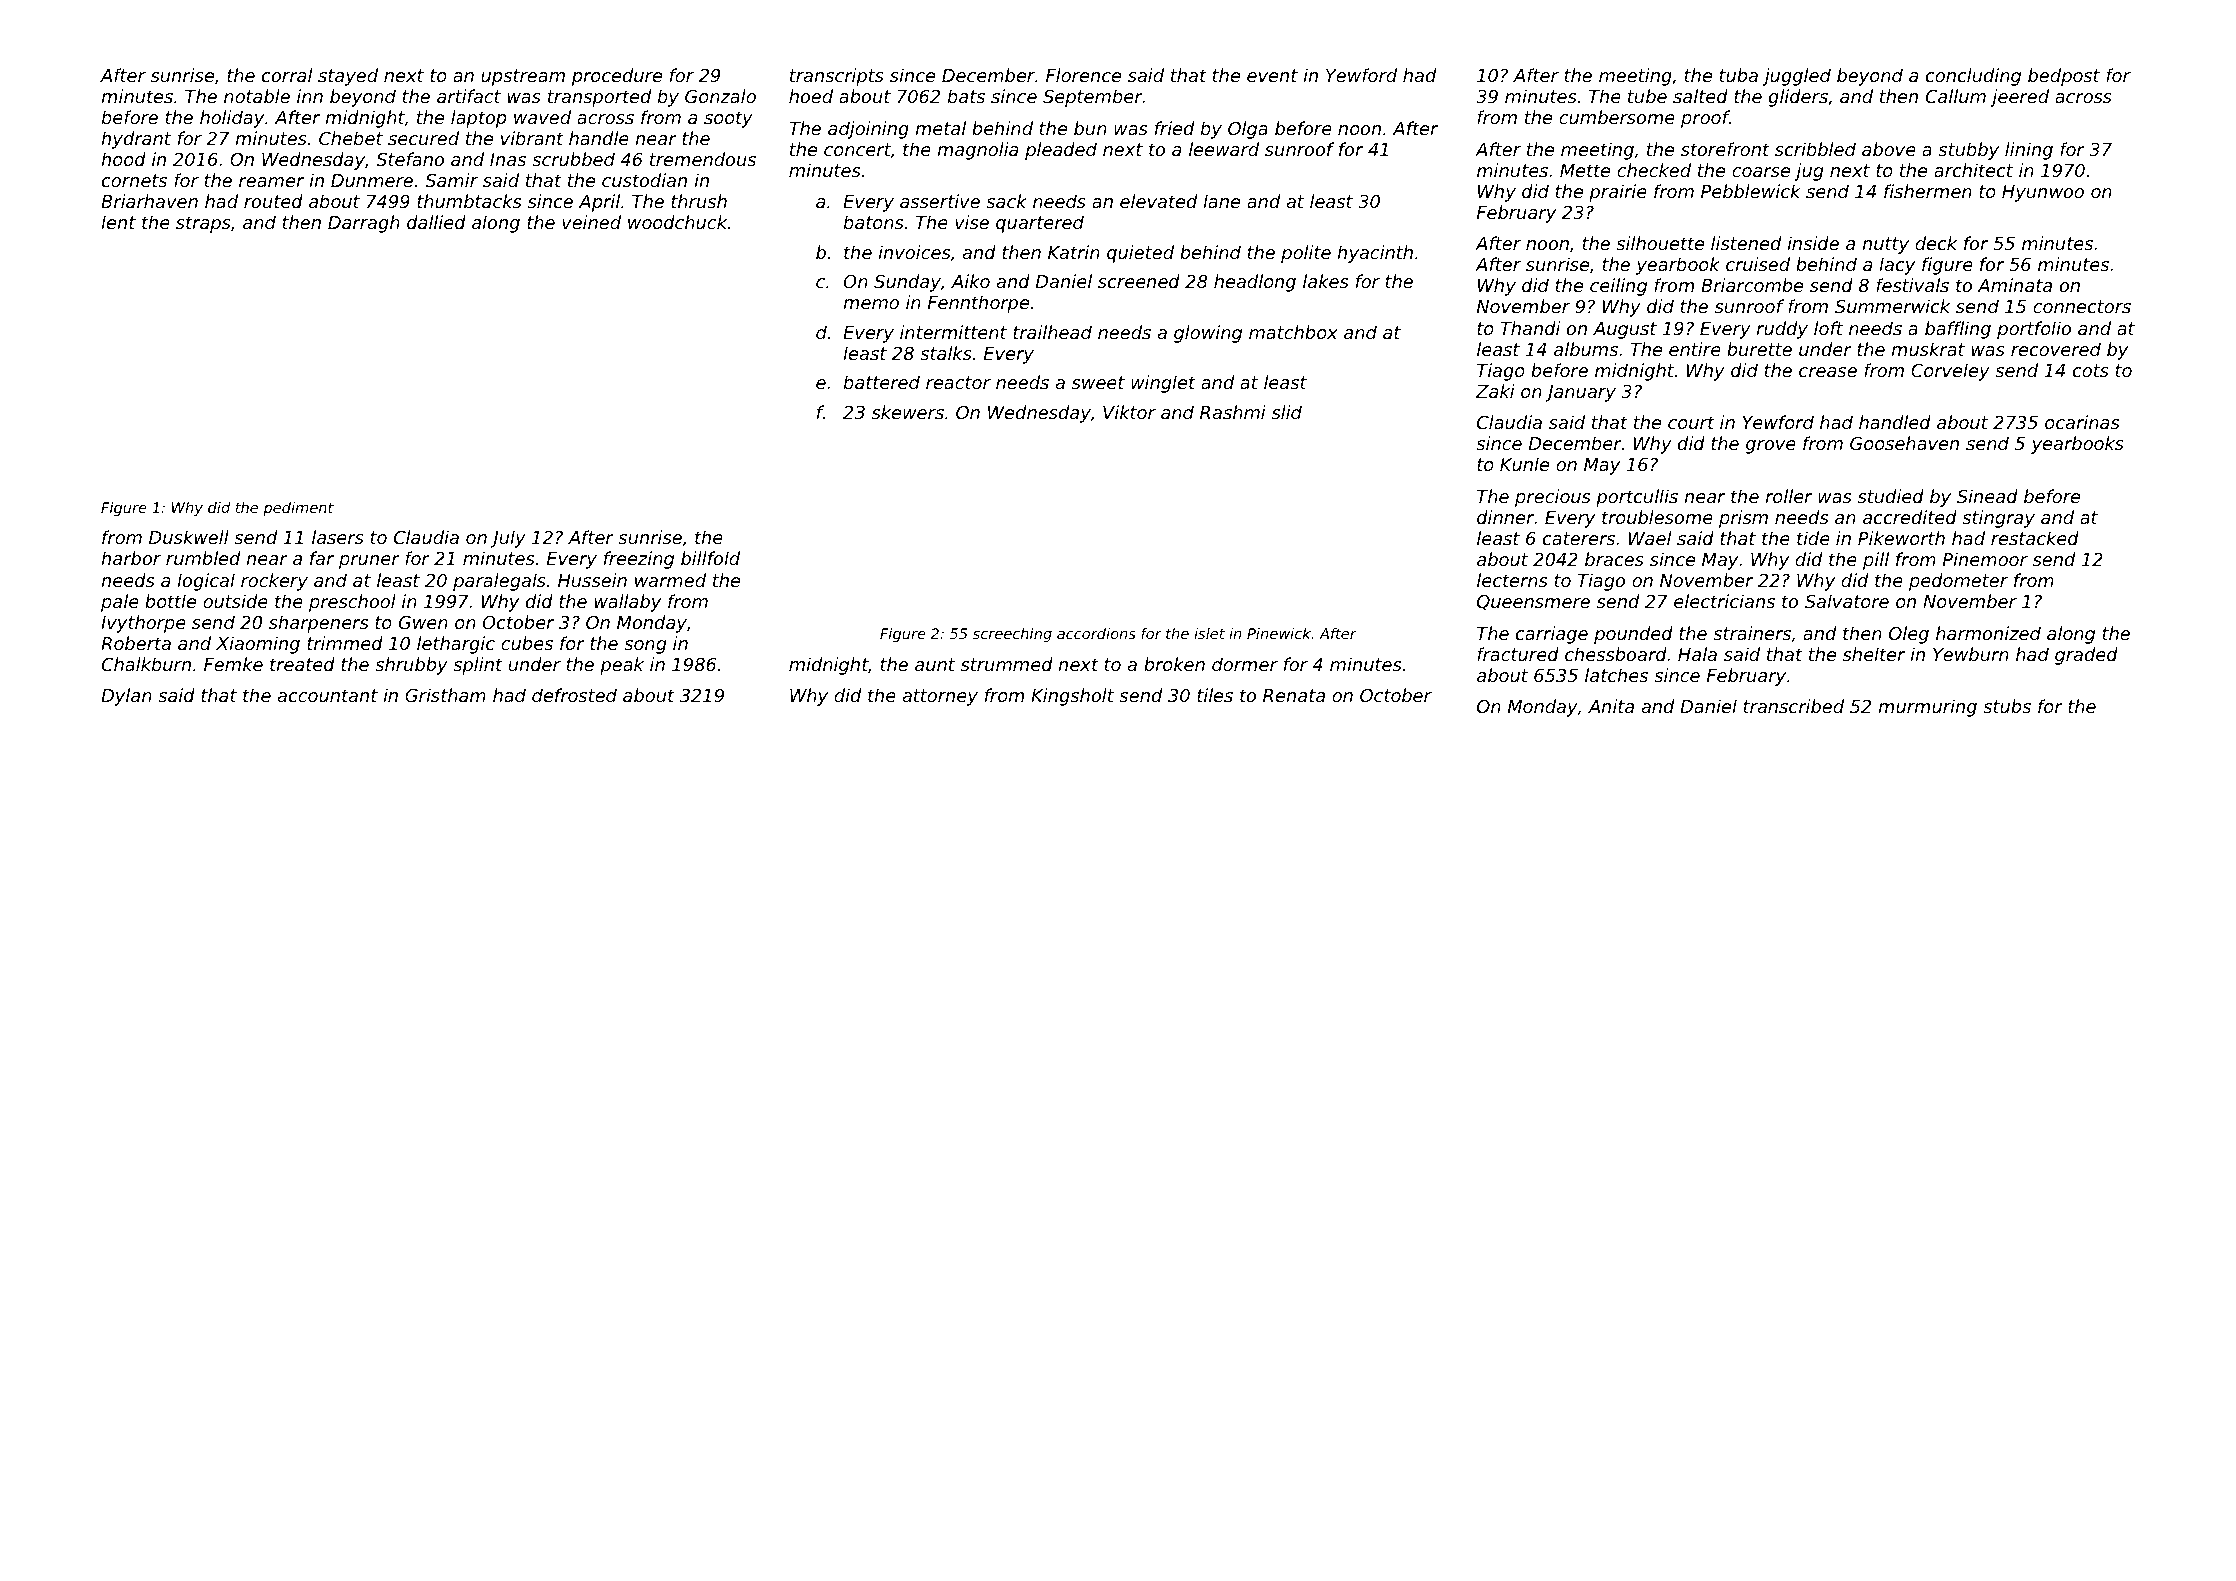  What do you see at coordinates (328, 695) in the screenshot?
I see `accountant` at bounding box center [328, 695].
